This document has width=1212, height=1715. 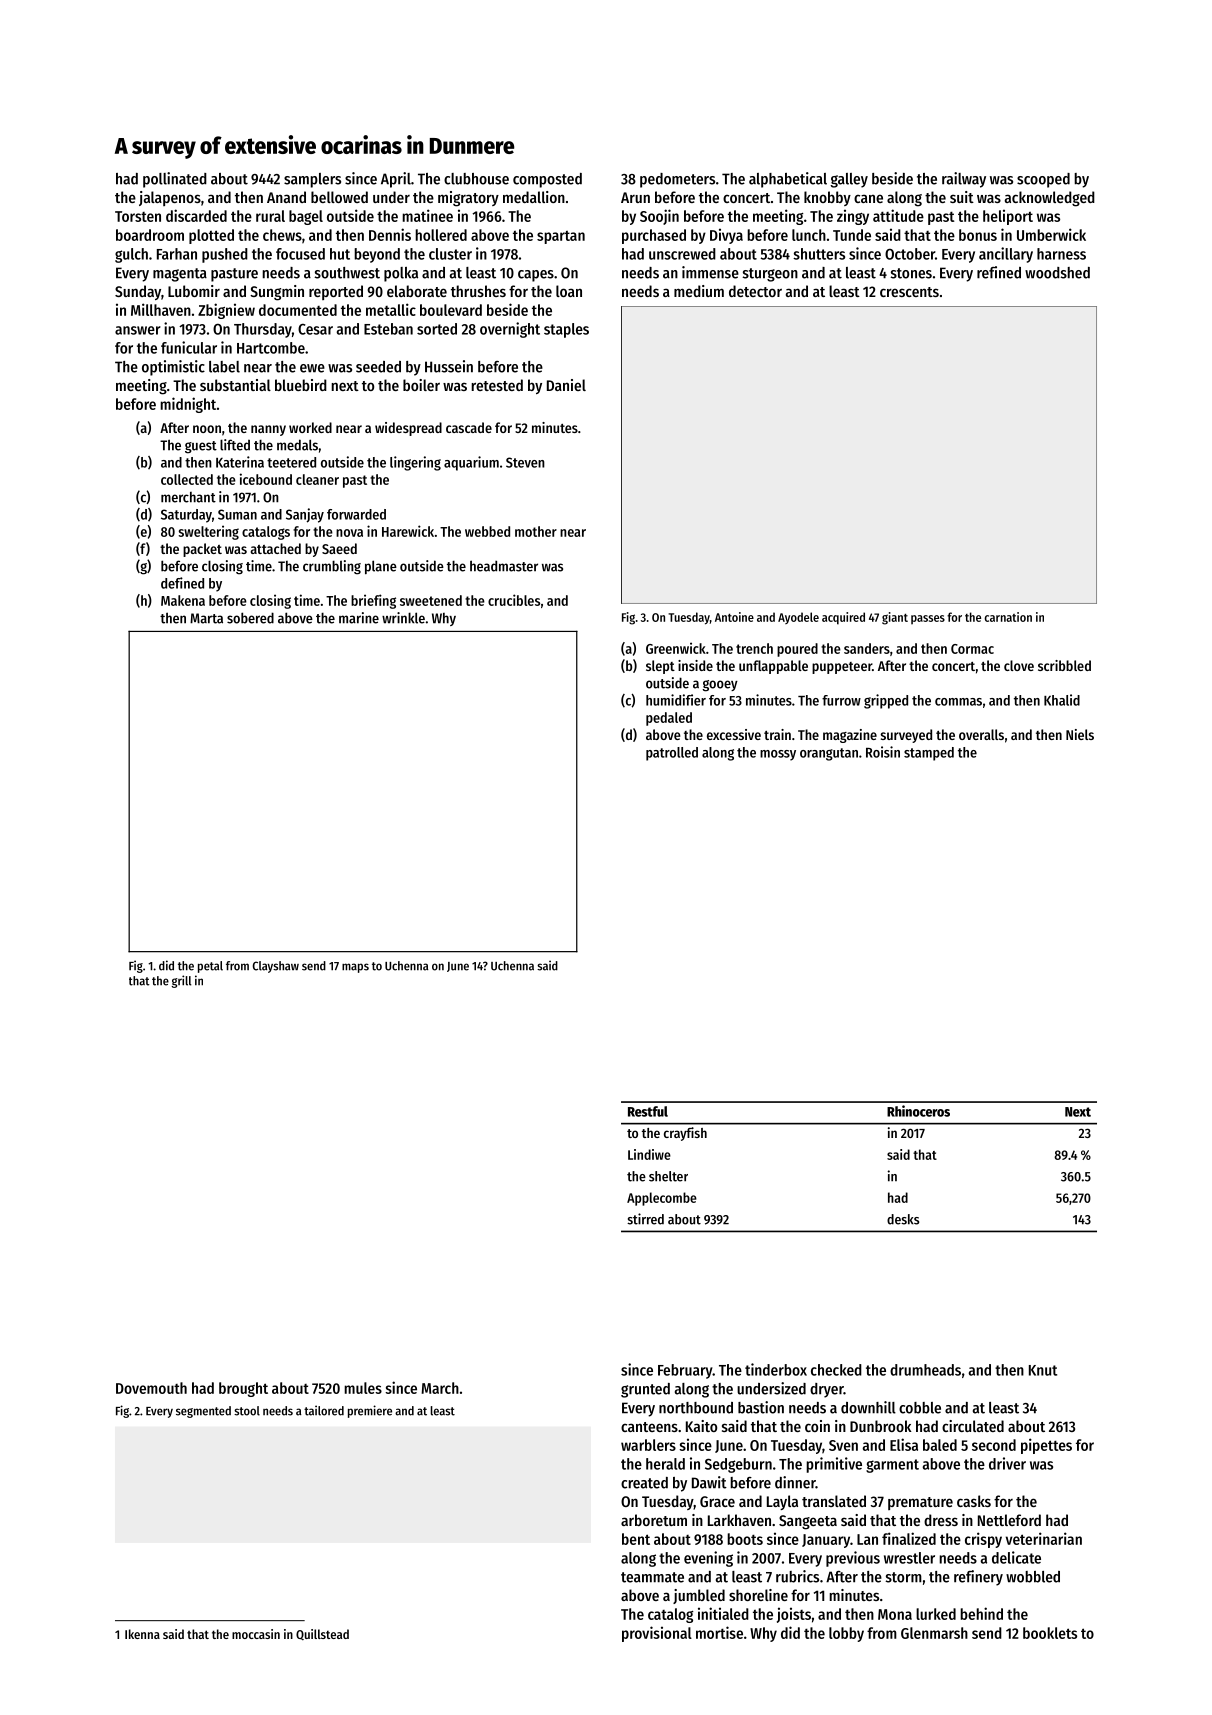 What do you see at coordinates (175, 180) in the document?
I see `pollinated` at bounding box center [175, 180].
